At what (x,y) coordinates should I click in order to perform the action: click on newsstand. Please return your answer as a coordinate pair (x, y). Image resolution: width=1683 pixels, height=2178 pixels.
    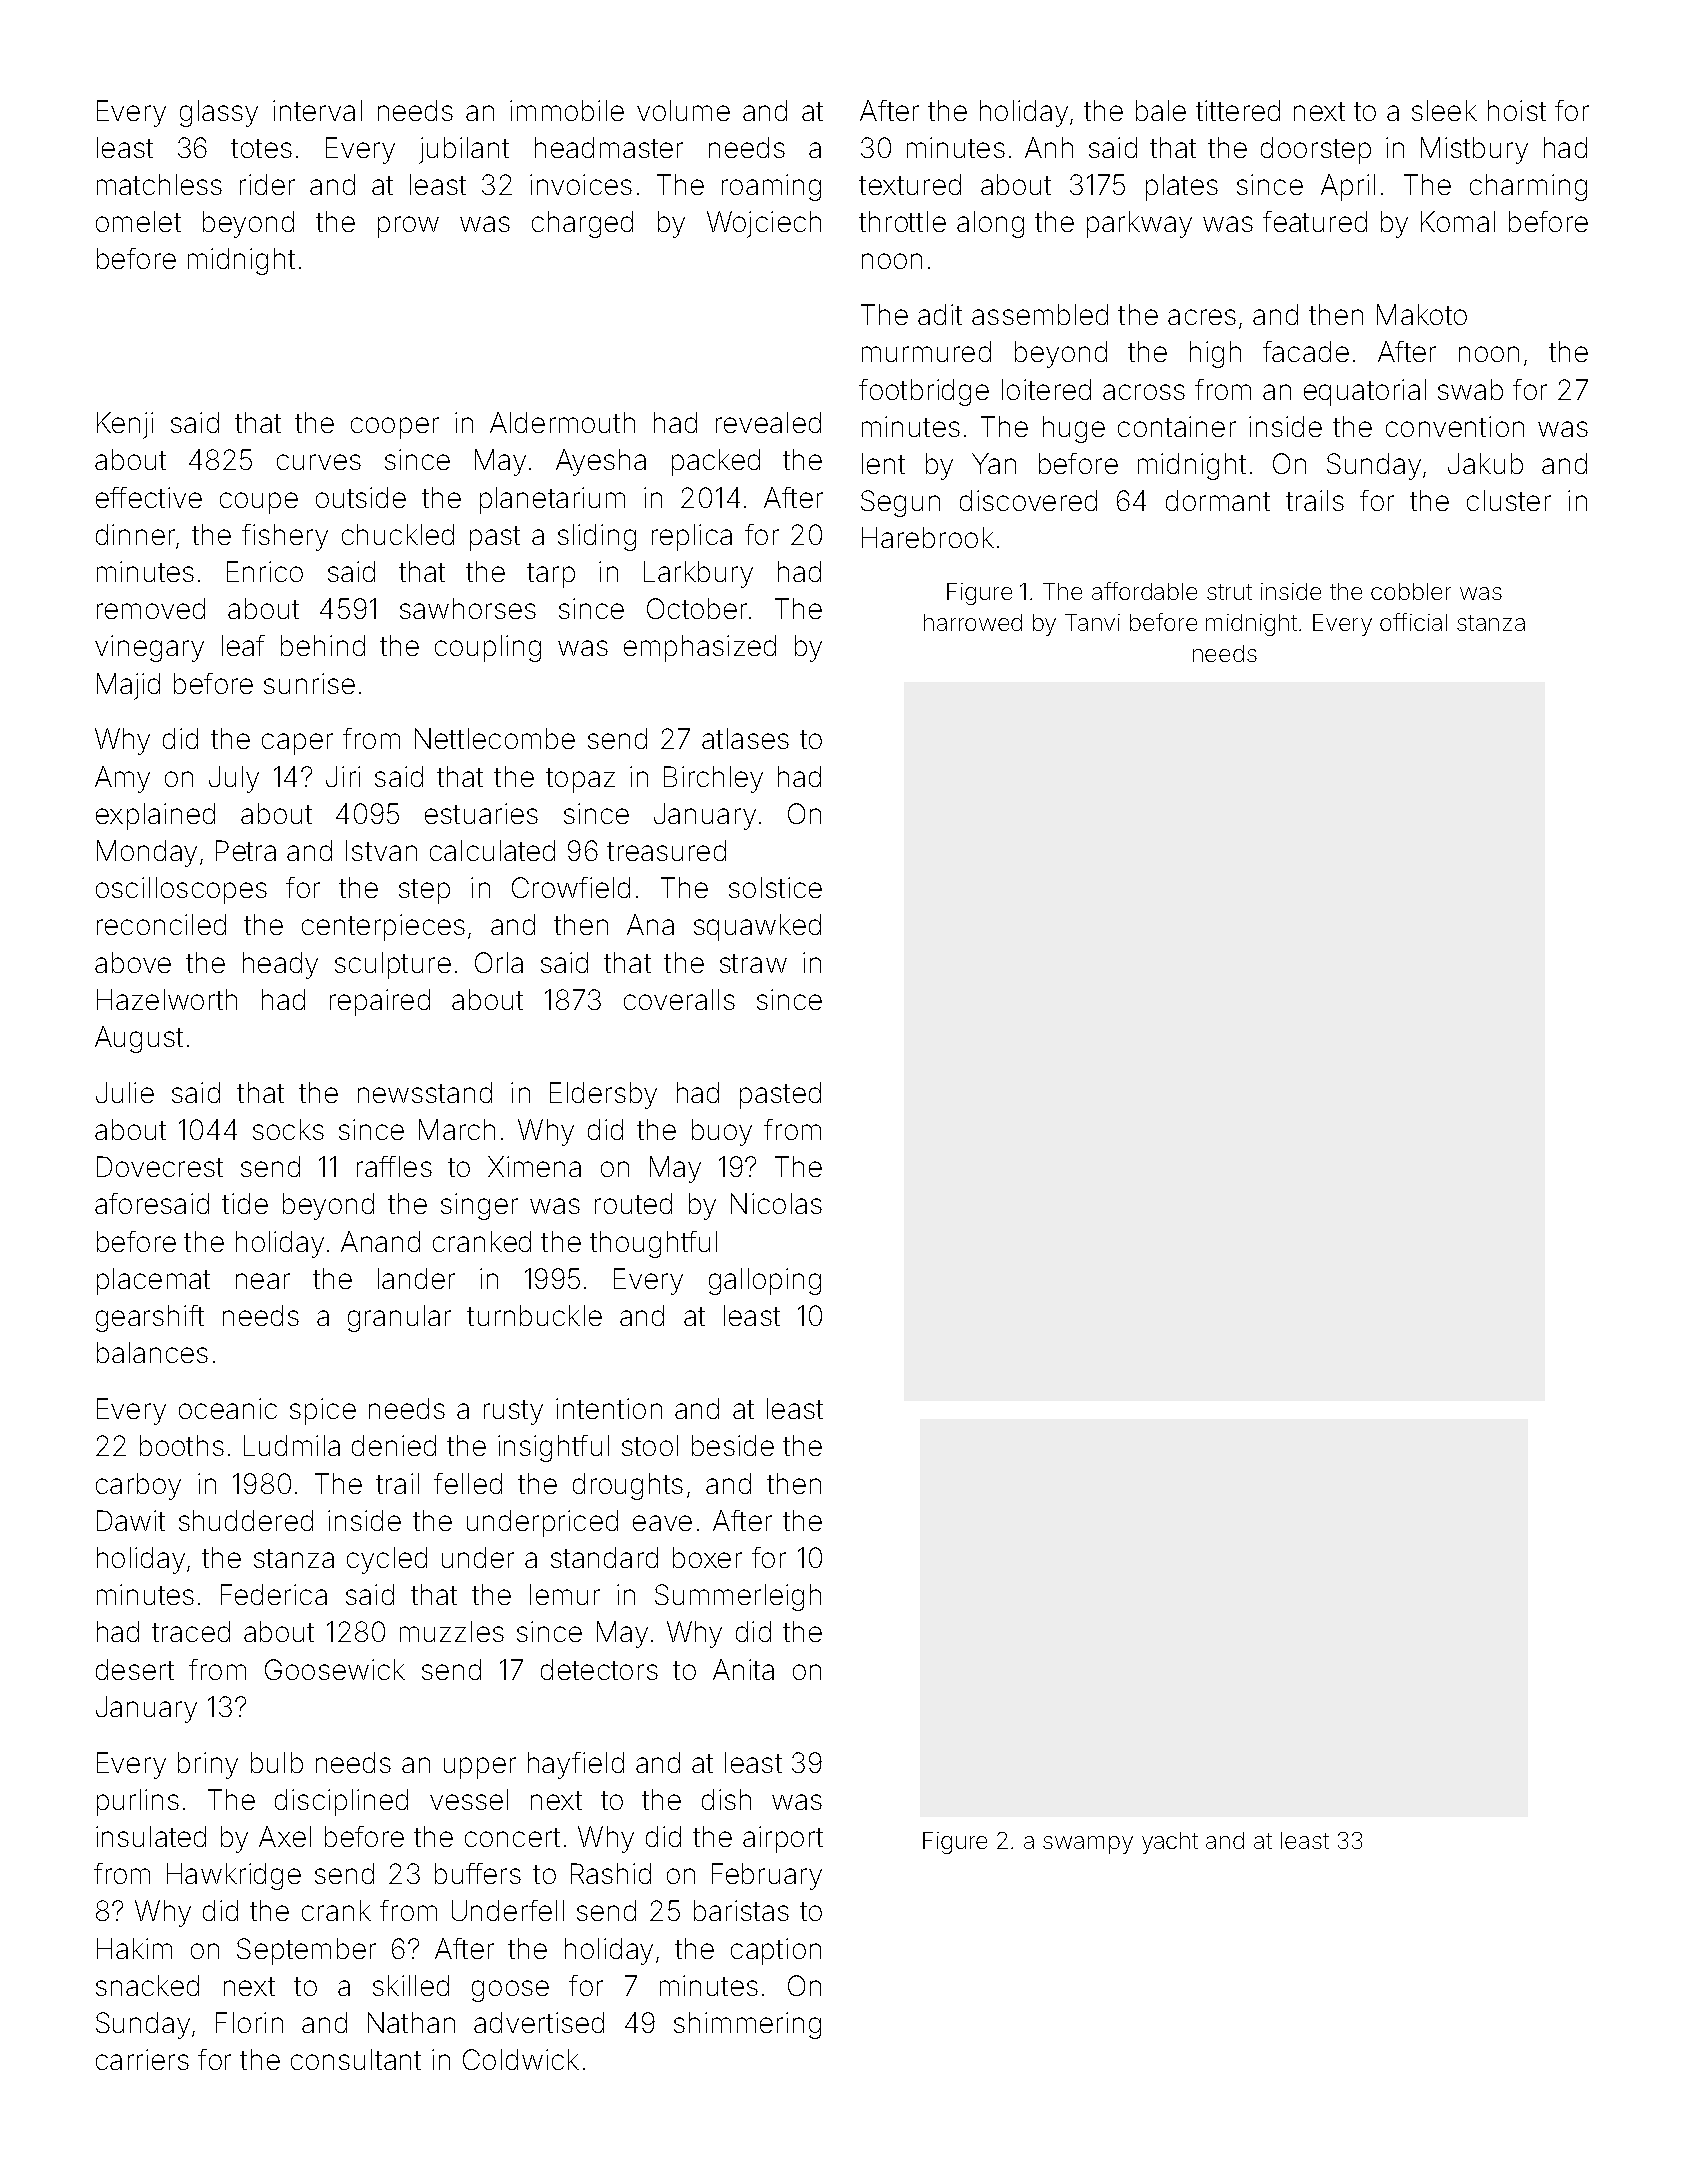
    Looking at the image, I should click on (425, 1092).
